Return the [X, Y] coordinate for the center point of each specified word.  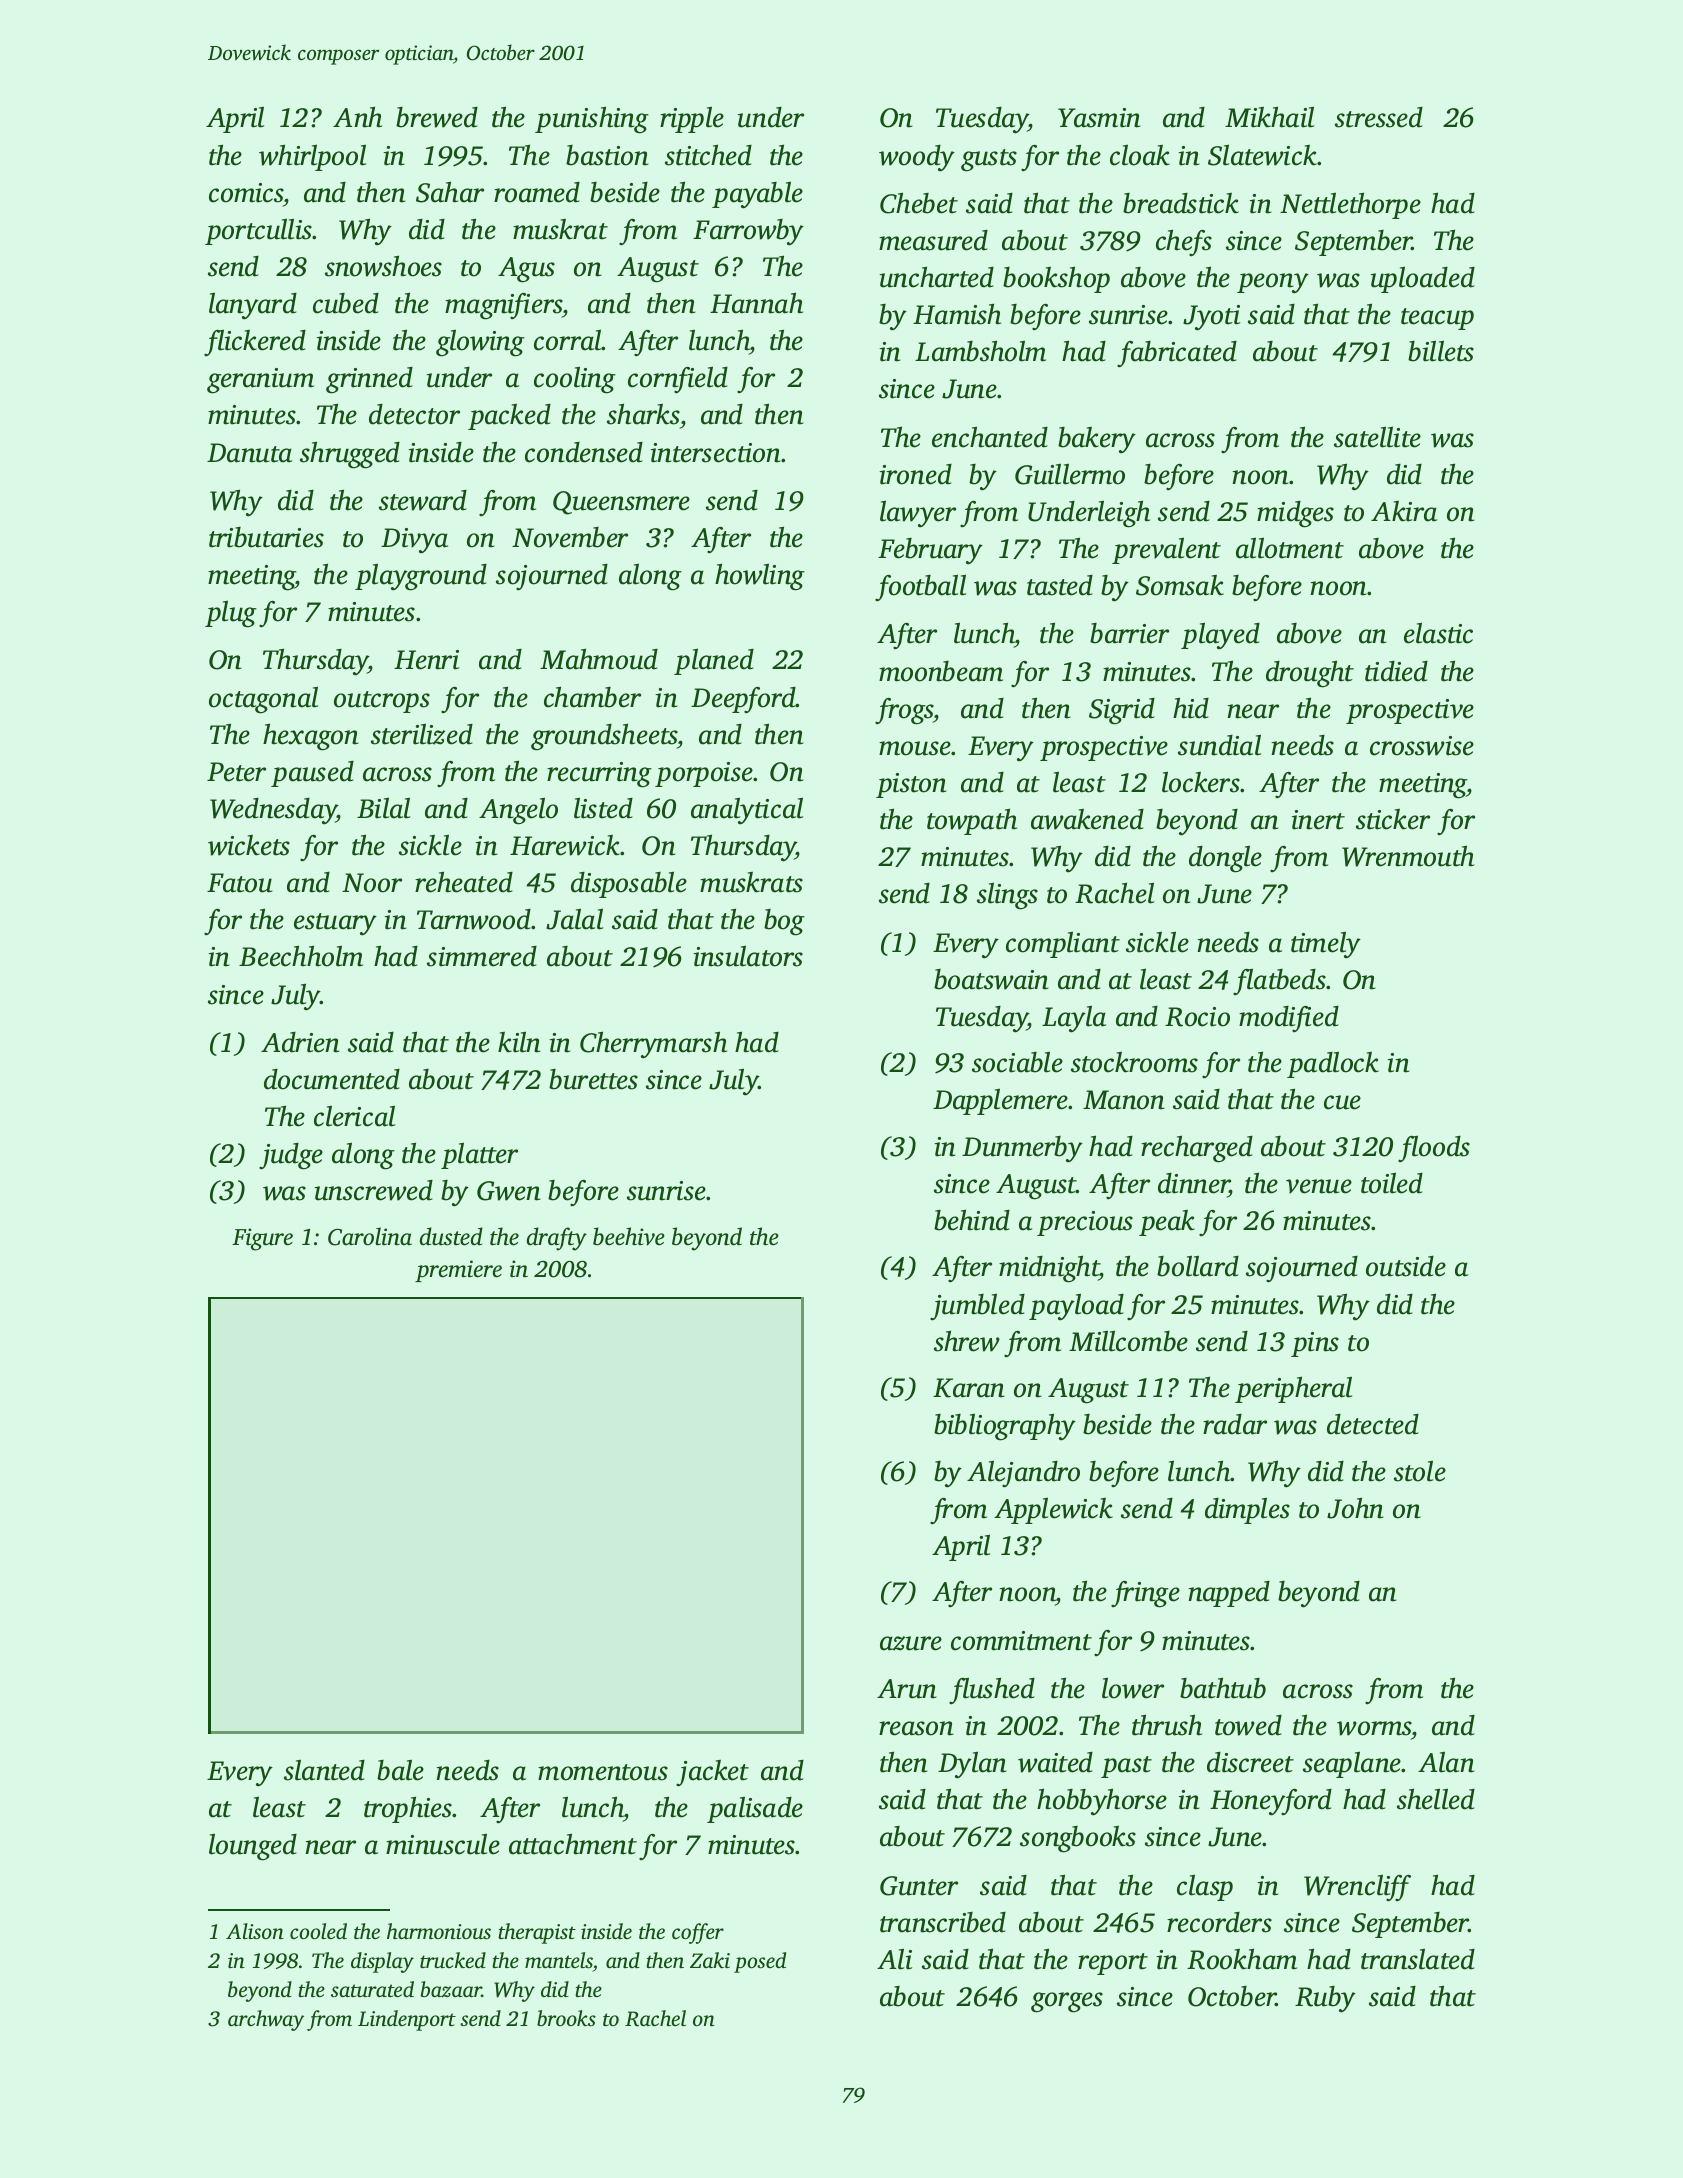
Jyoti [1211, 318]
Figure [262, 1239]
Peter [236, 772]
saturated [372, 1989]
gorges [1067, 2002]
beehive [629, 1236]
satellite [1377, 437]
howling [760, 577]
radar [1235, 1424]
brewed [437, 117]
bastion [607, 155]
